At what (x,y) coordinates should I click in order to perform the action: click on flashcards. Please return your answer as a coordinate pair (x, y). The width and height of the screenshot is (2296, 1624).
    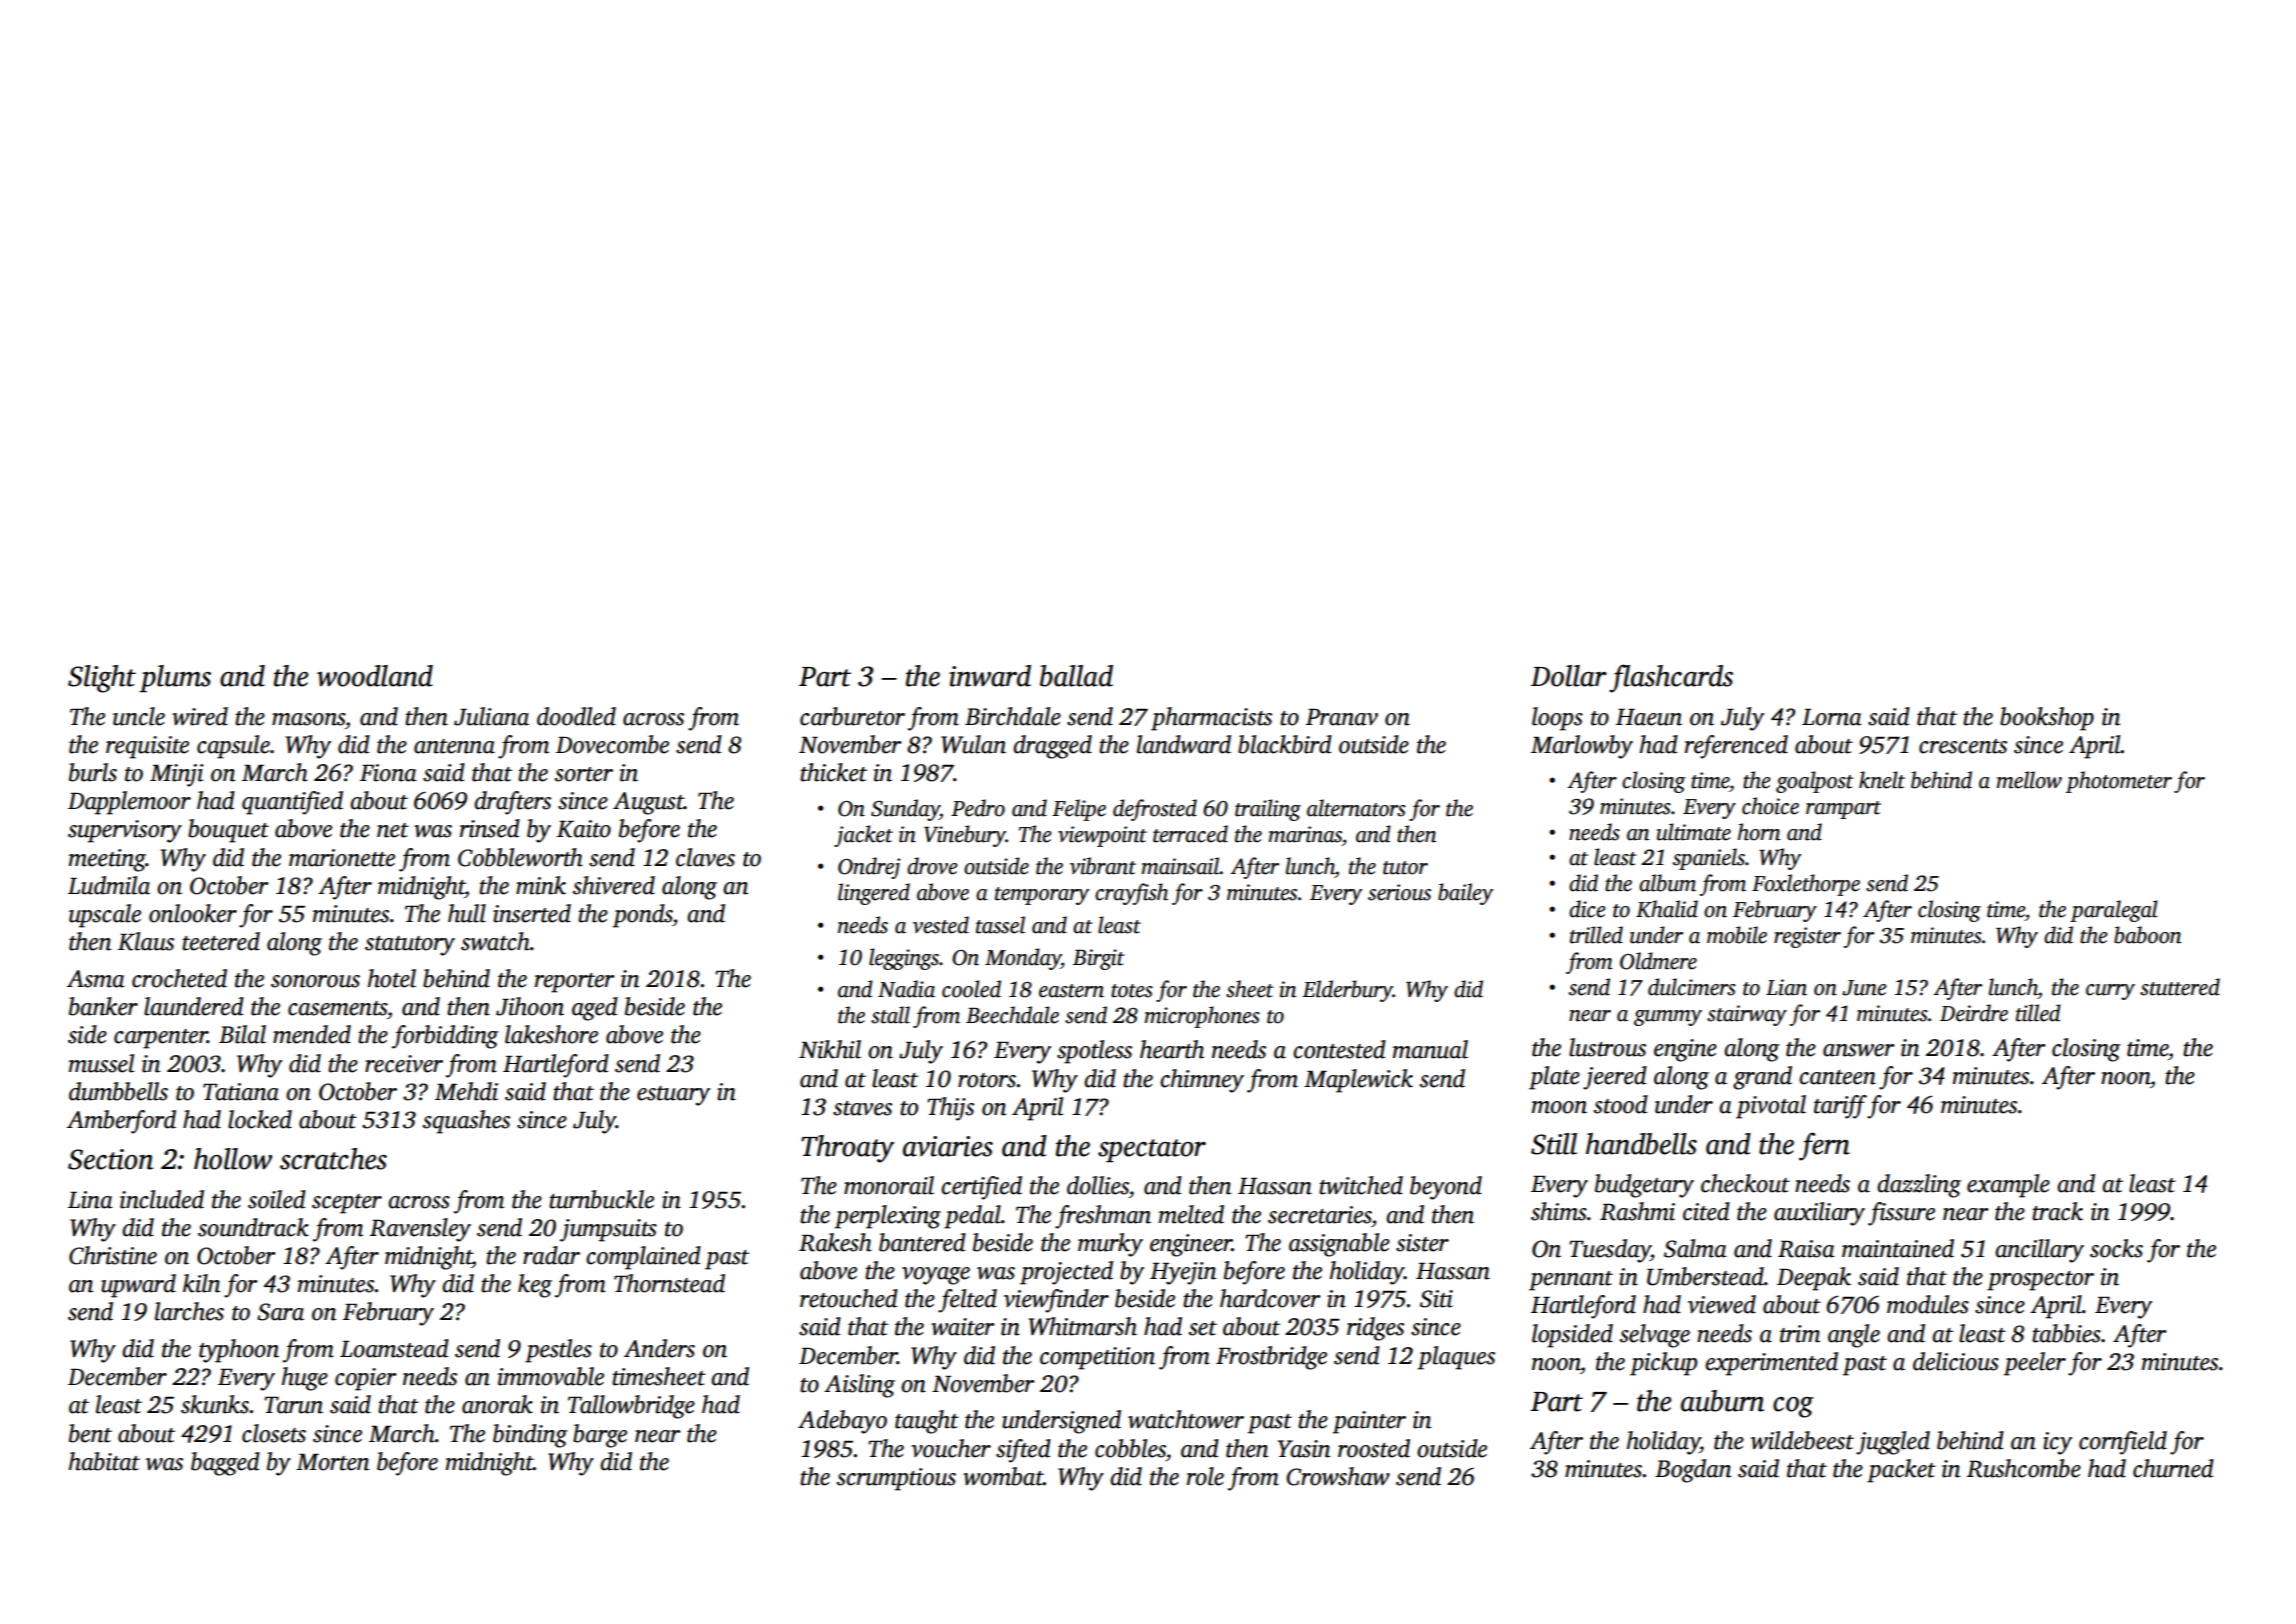
    Looking at the image, I should click on (1671, 678).
